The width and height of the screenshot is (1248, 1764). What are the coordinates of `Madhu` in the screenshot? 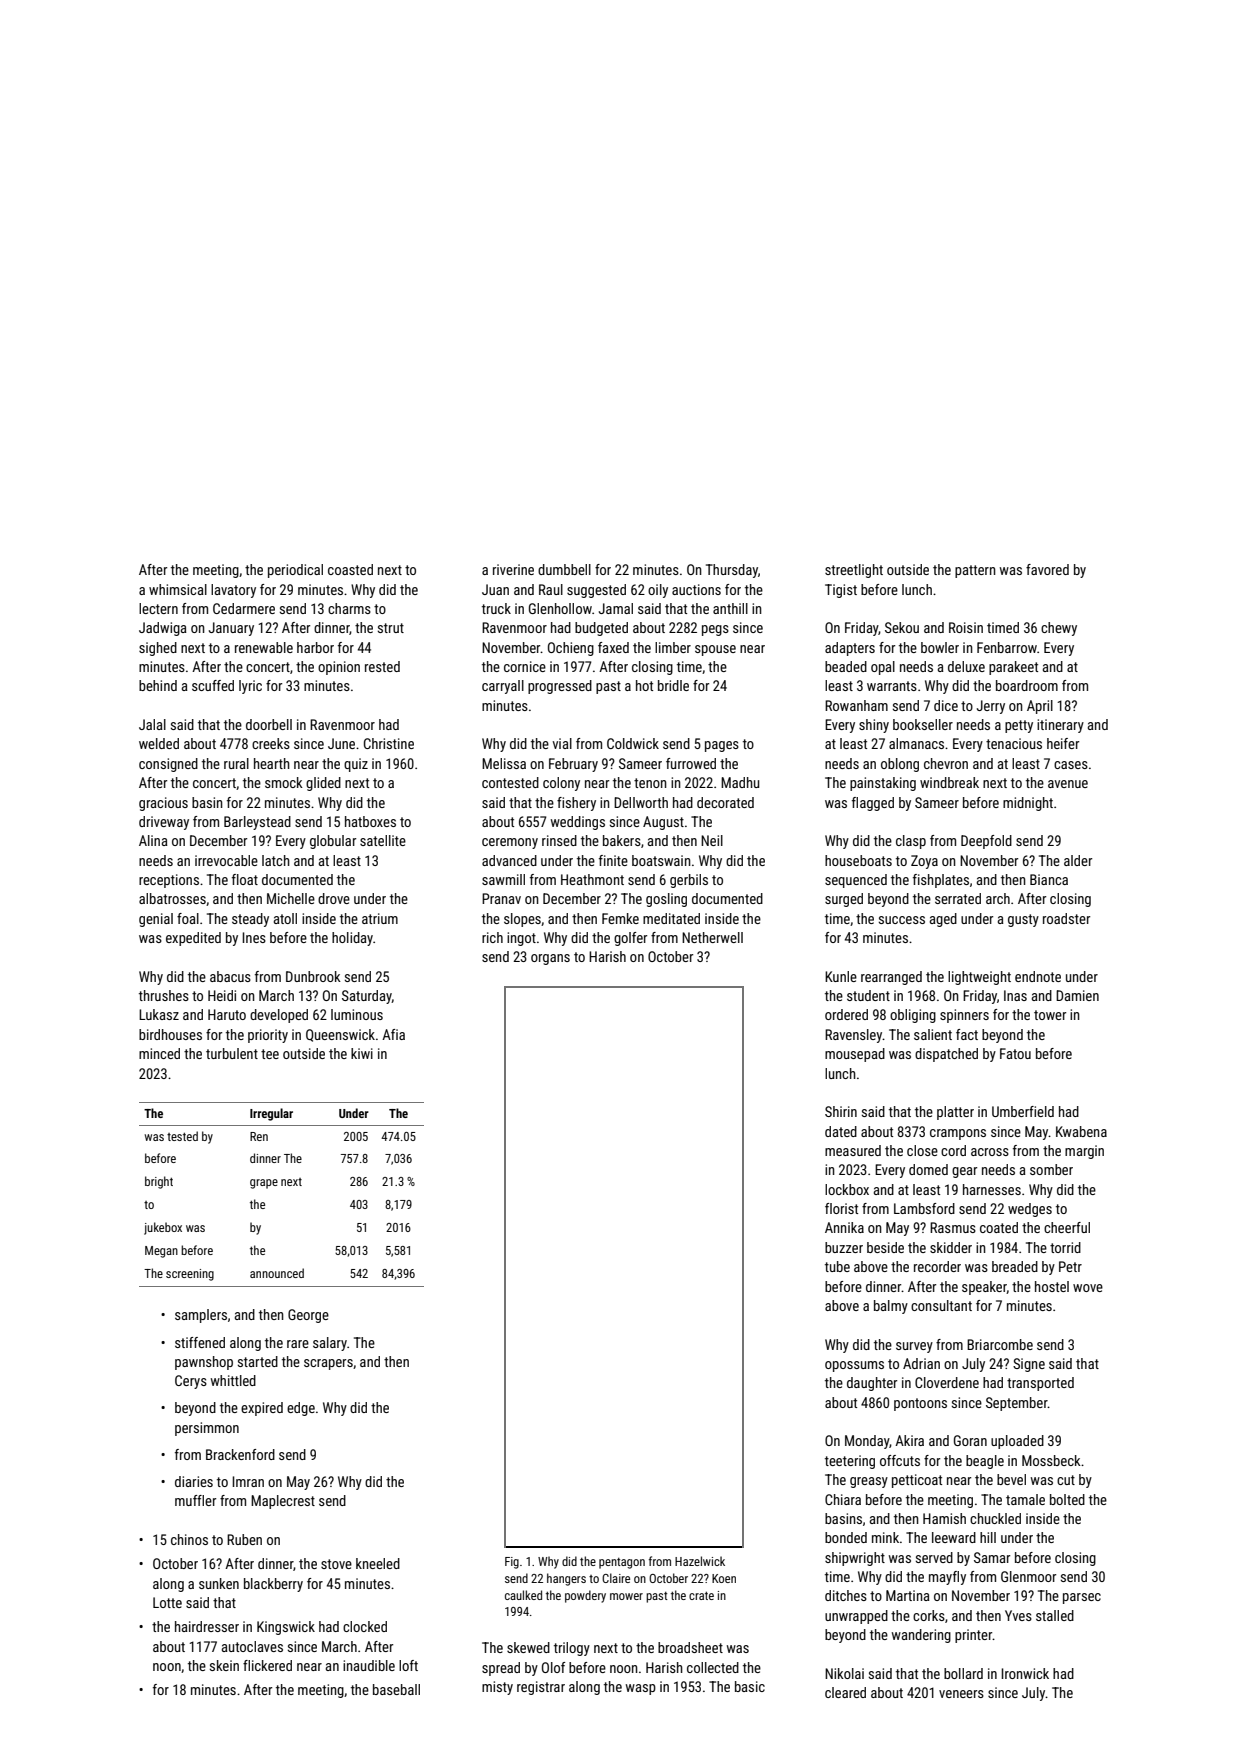 It's located at (740, 782).
